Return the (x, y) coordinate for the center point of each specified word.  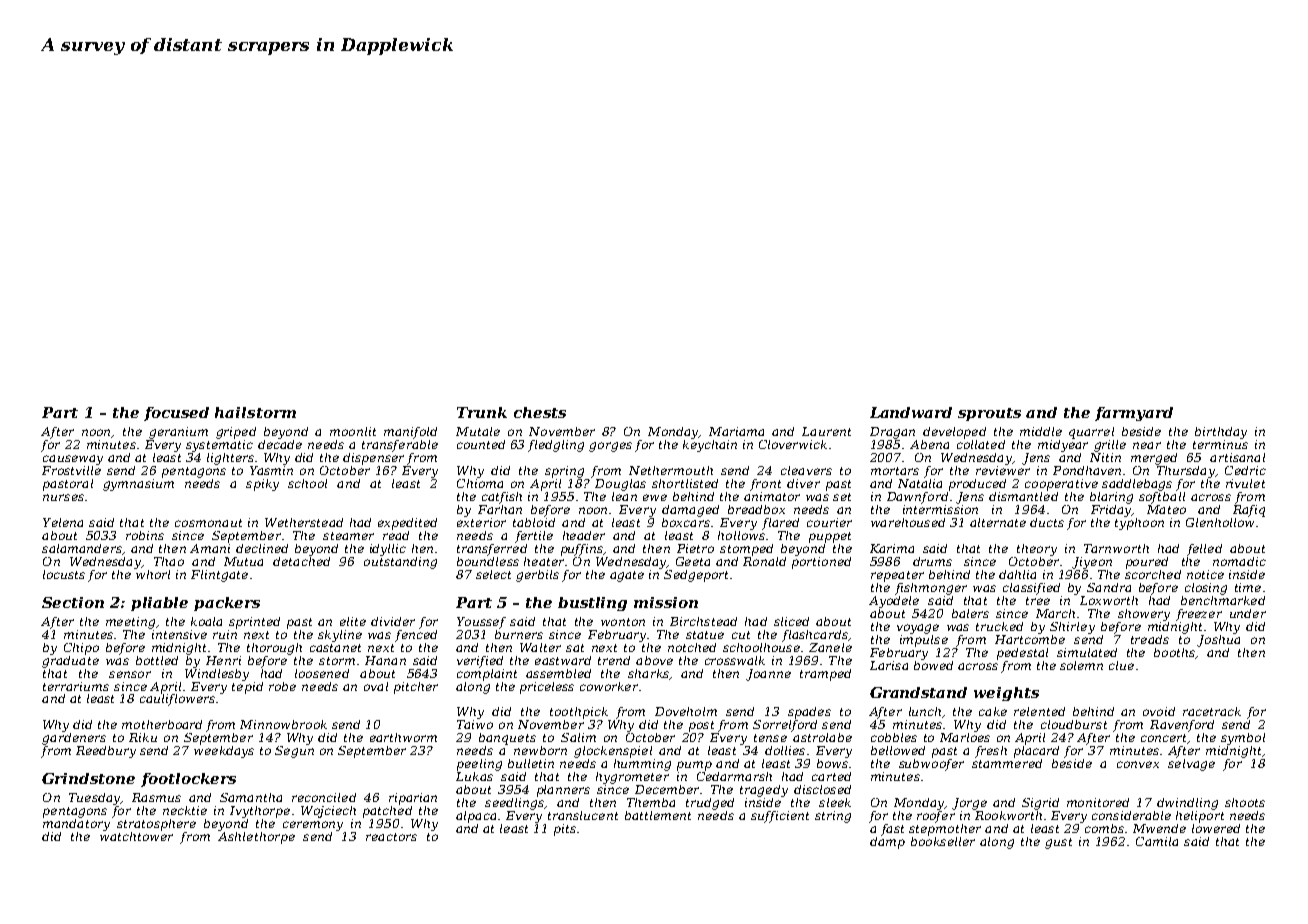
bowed (933, 665)
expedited (407, 524)
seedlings (514, 804)
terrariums (76, 686)
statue (705, 635)
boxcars (686, 522)
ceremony (313, 826)
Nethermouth (671, 470)
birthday (1221, 433)
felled (1204, 550)
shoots (1245, 802)
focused (176, 414)
